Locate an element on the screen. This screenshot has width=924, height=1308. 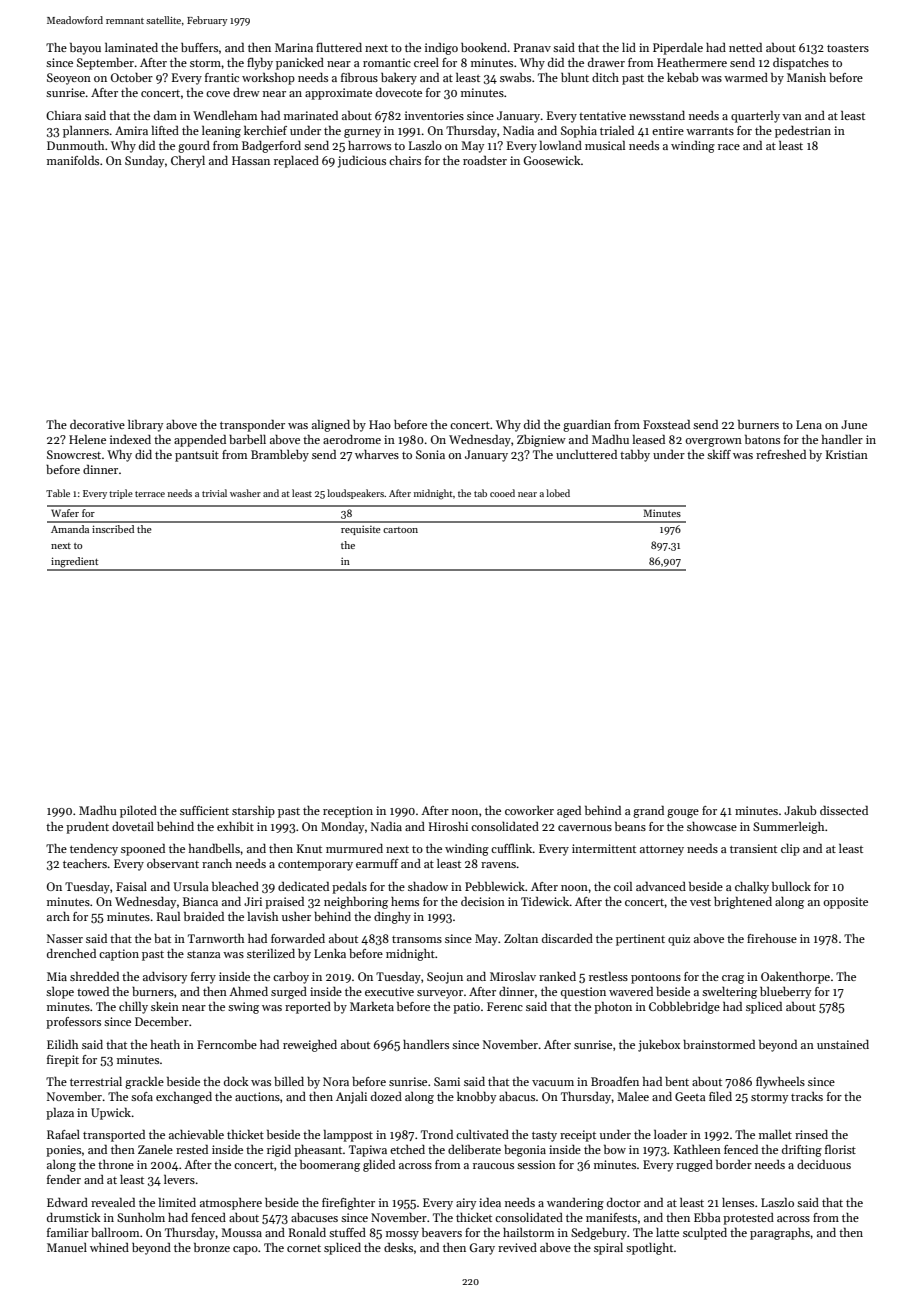
chairs is located at coordinates (405, 160).
